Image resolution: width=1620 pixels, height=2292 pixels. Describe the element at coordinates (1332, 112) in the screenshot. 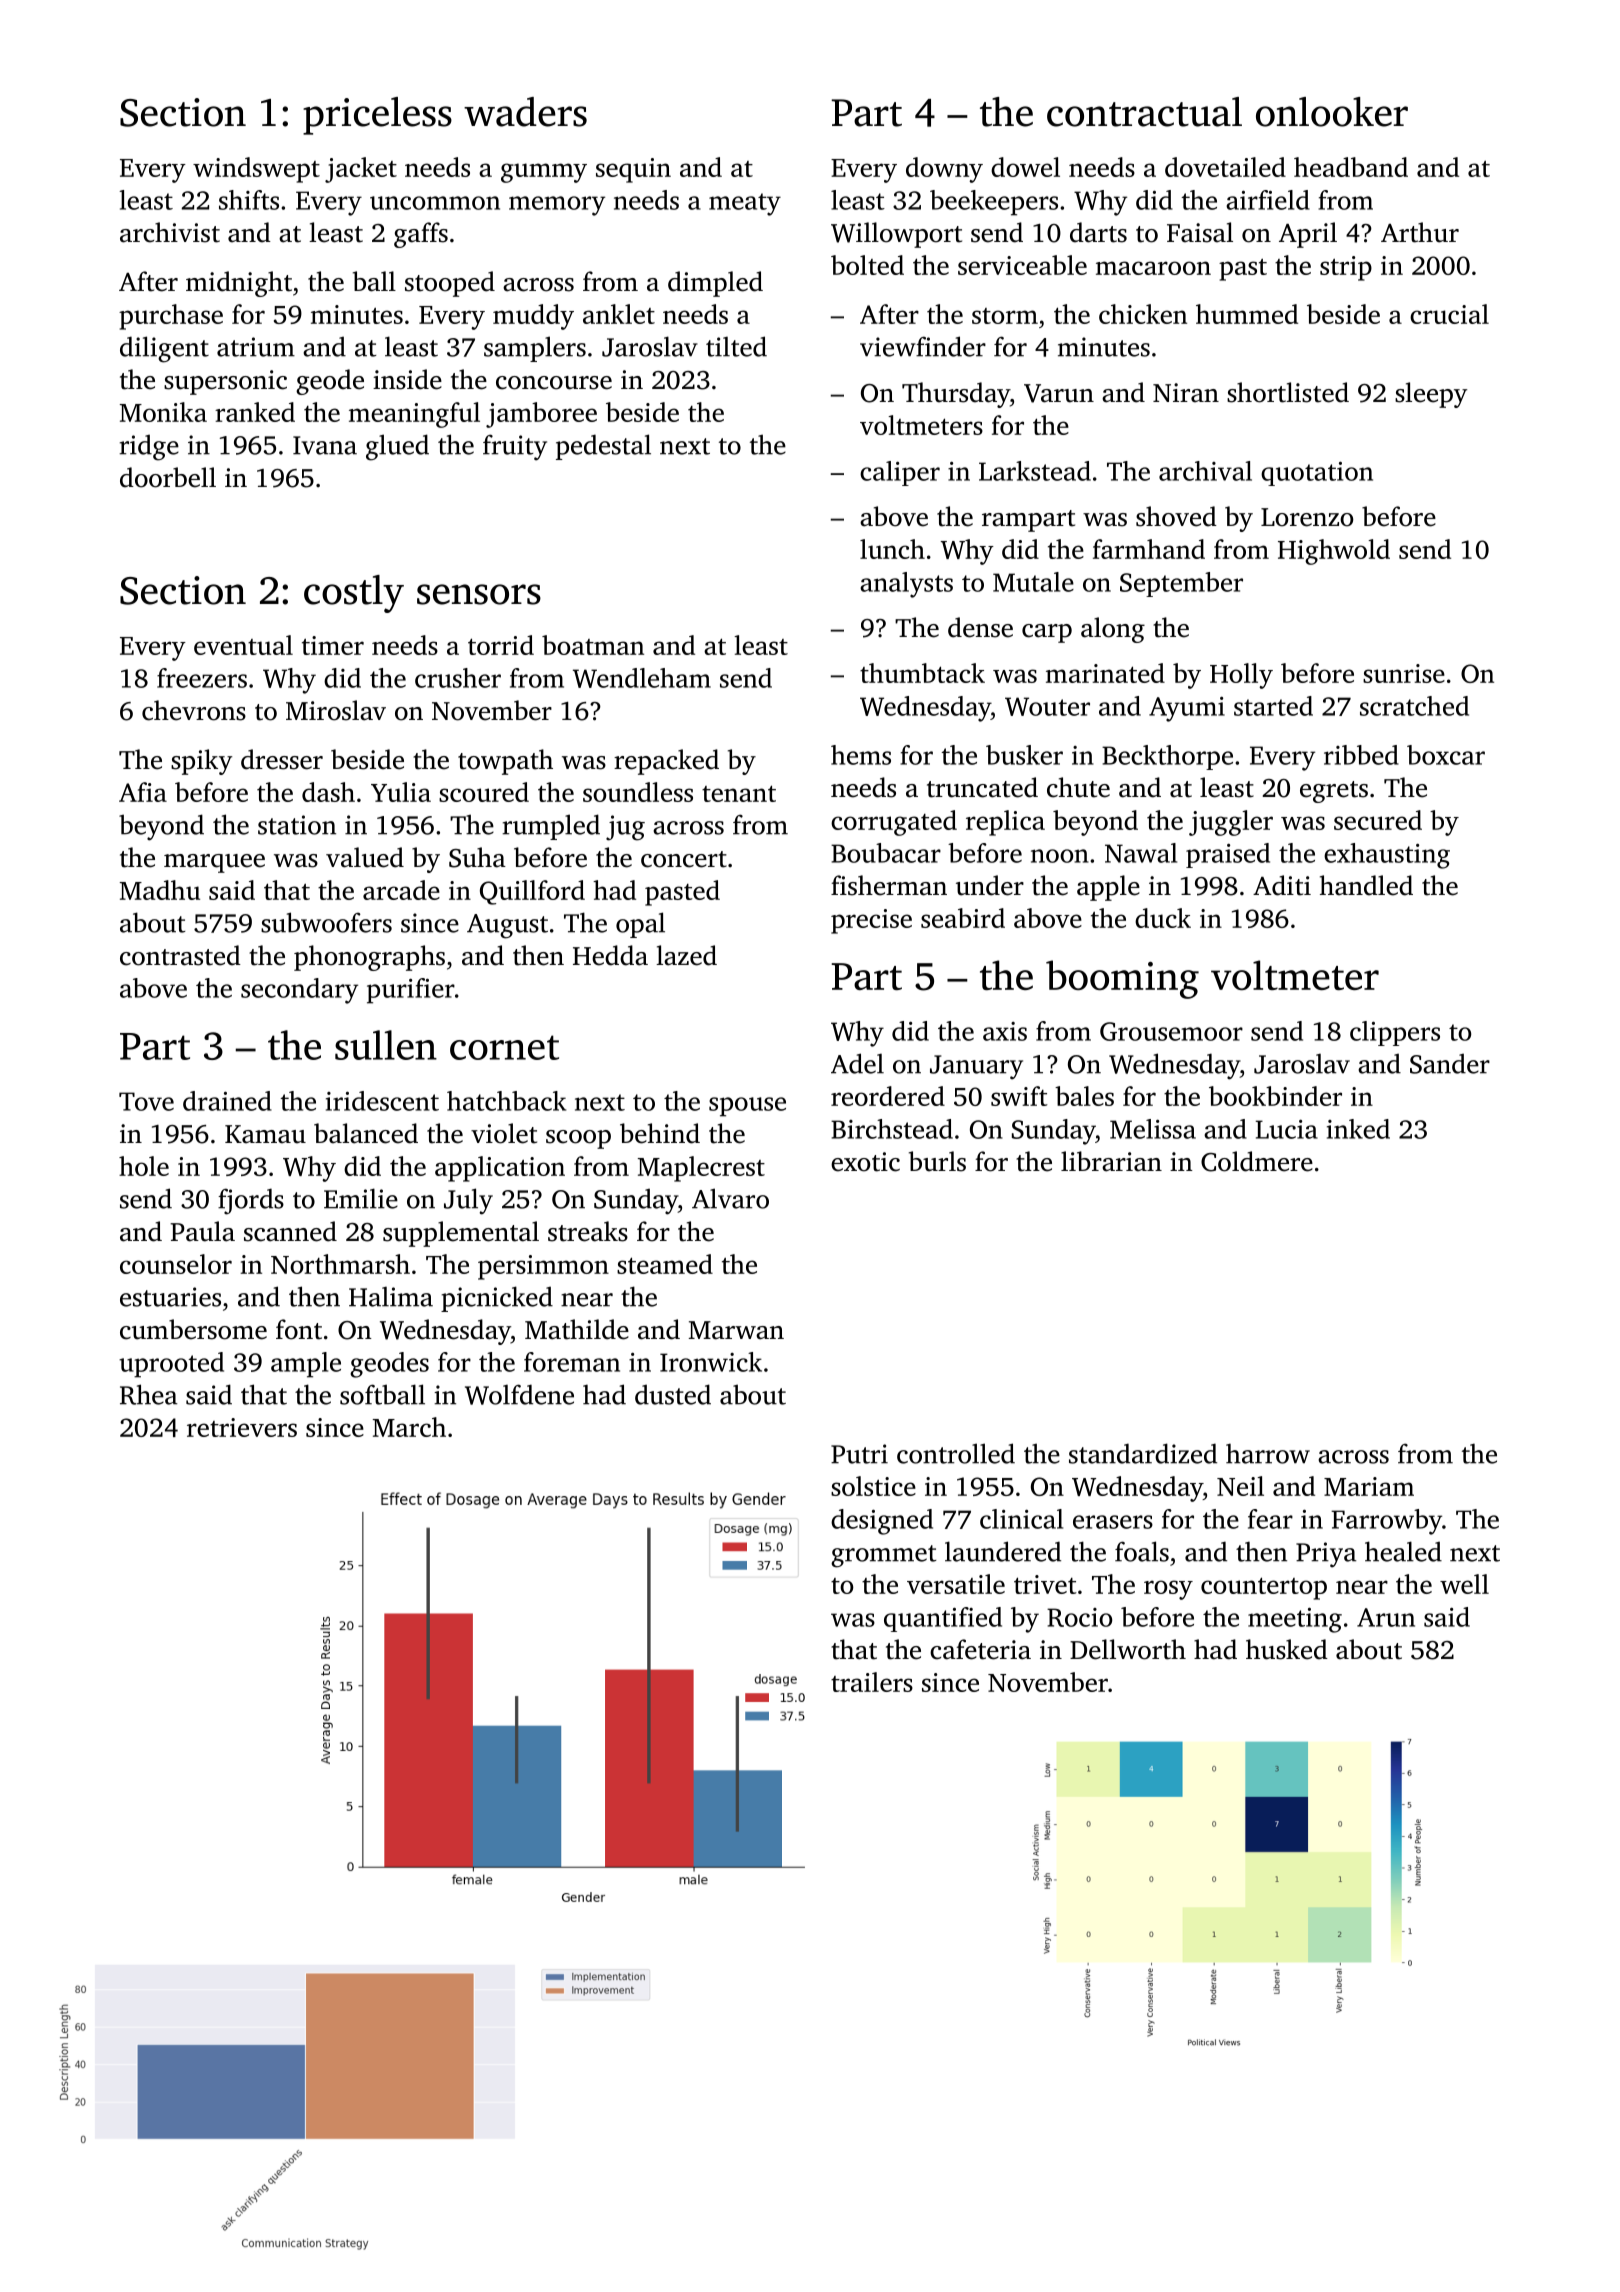

I see `onlooker` at that location.
